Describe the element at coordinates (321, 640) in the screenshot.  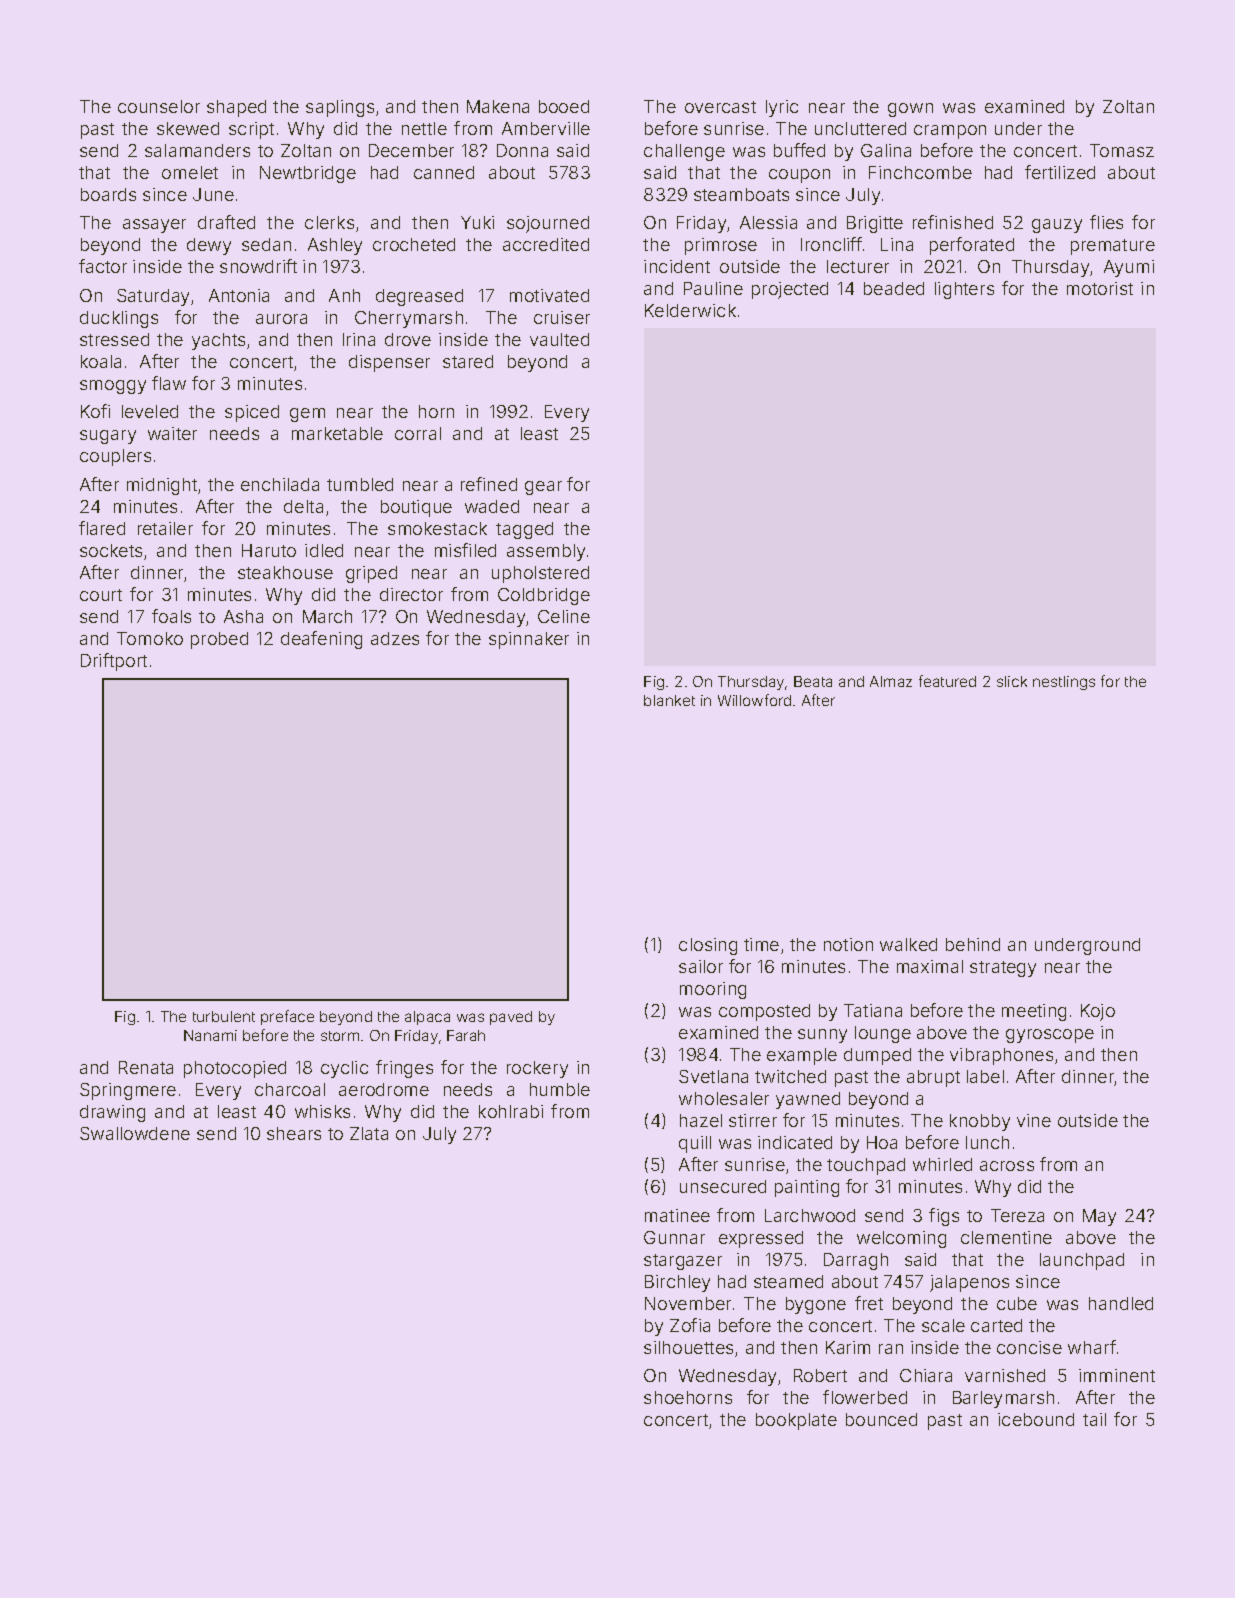
I see `deafening` at that location.
